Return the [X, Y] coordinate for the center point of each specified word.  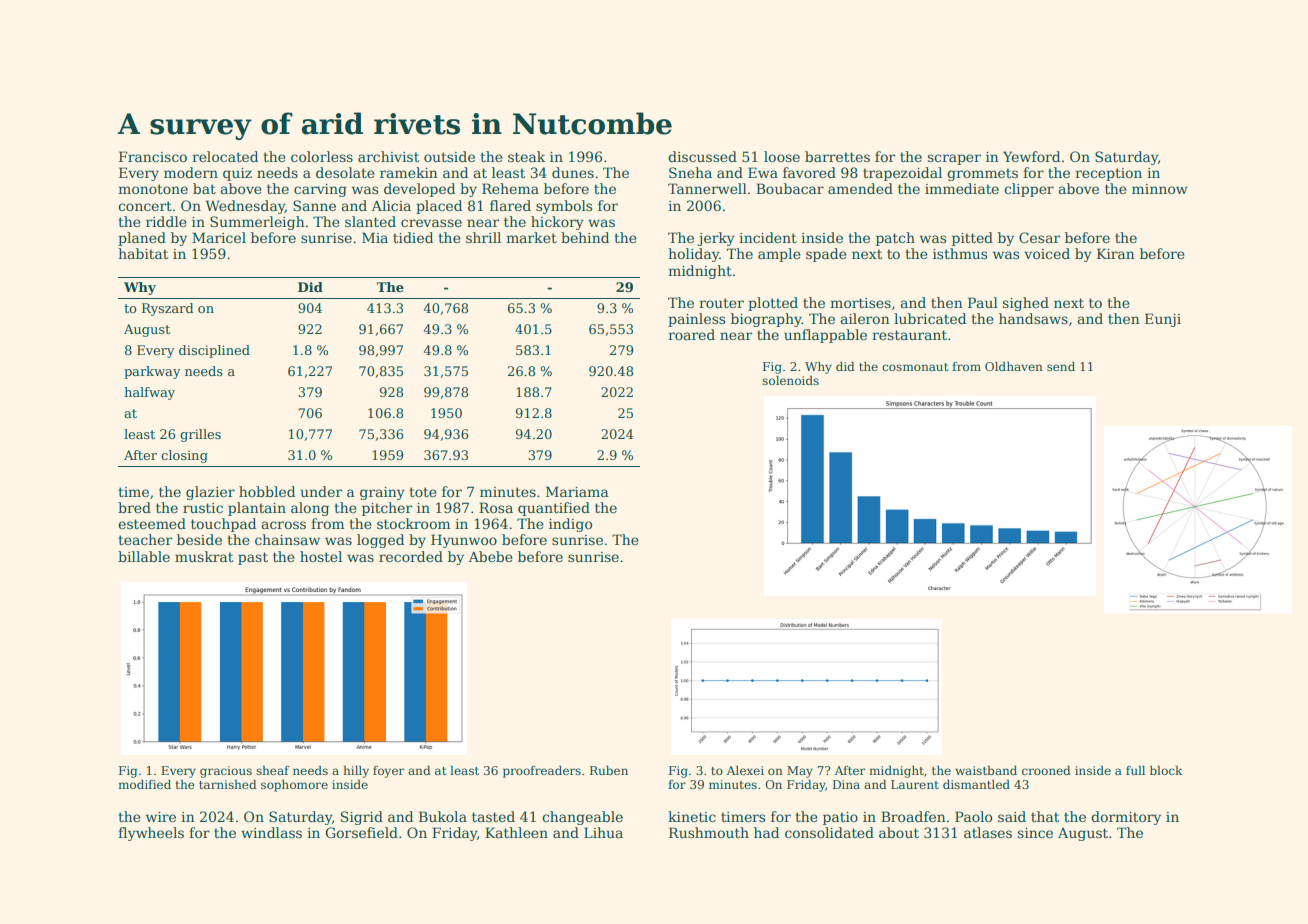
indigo [570, 525]
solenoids [791, 380]
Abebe [491, 556]
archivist [388, 156]
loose [782, 156]
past [253, 558]
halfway [149, 393]
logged [381, 541]
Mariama [577, 491]
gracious [226, 772]
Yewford [1032, 156]
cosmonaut [915, 367]
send [1061, 366]
